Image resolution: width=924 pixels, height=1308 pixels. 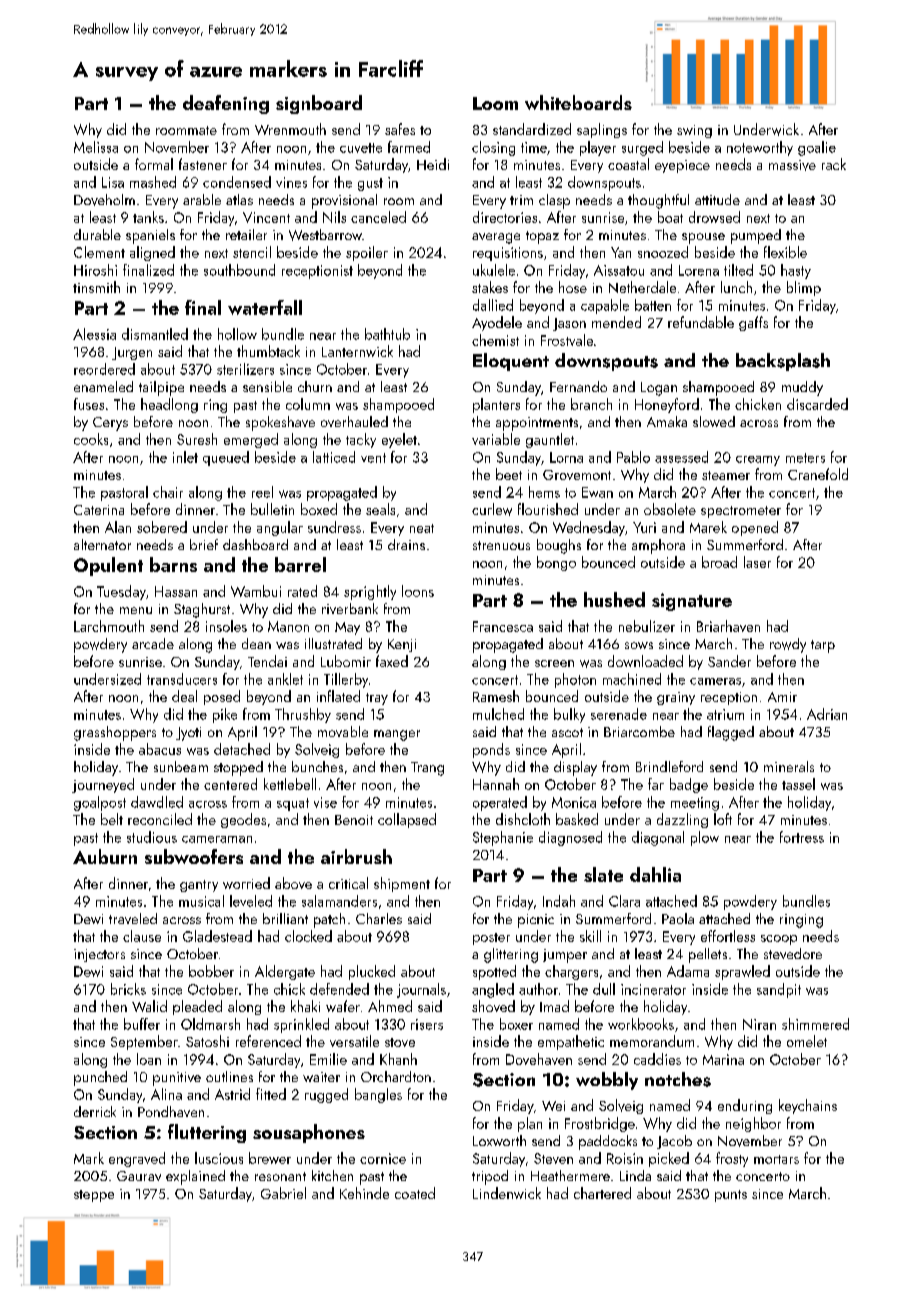 I want to click on whiteboards, so click(x=578, y=102).
